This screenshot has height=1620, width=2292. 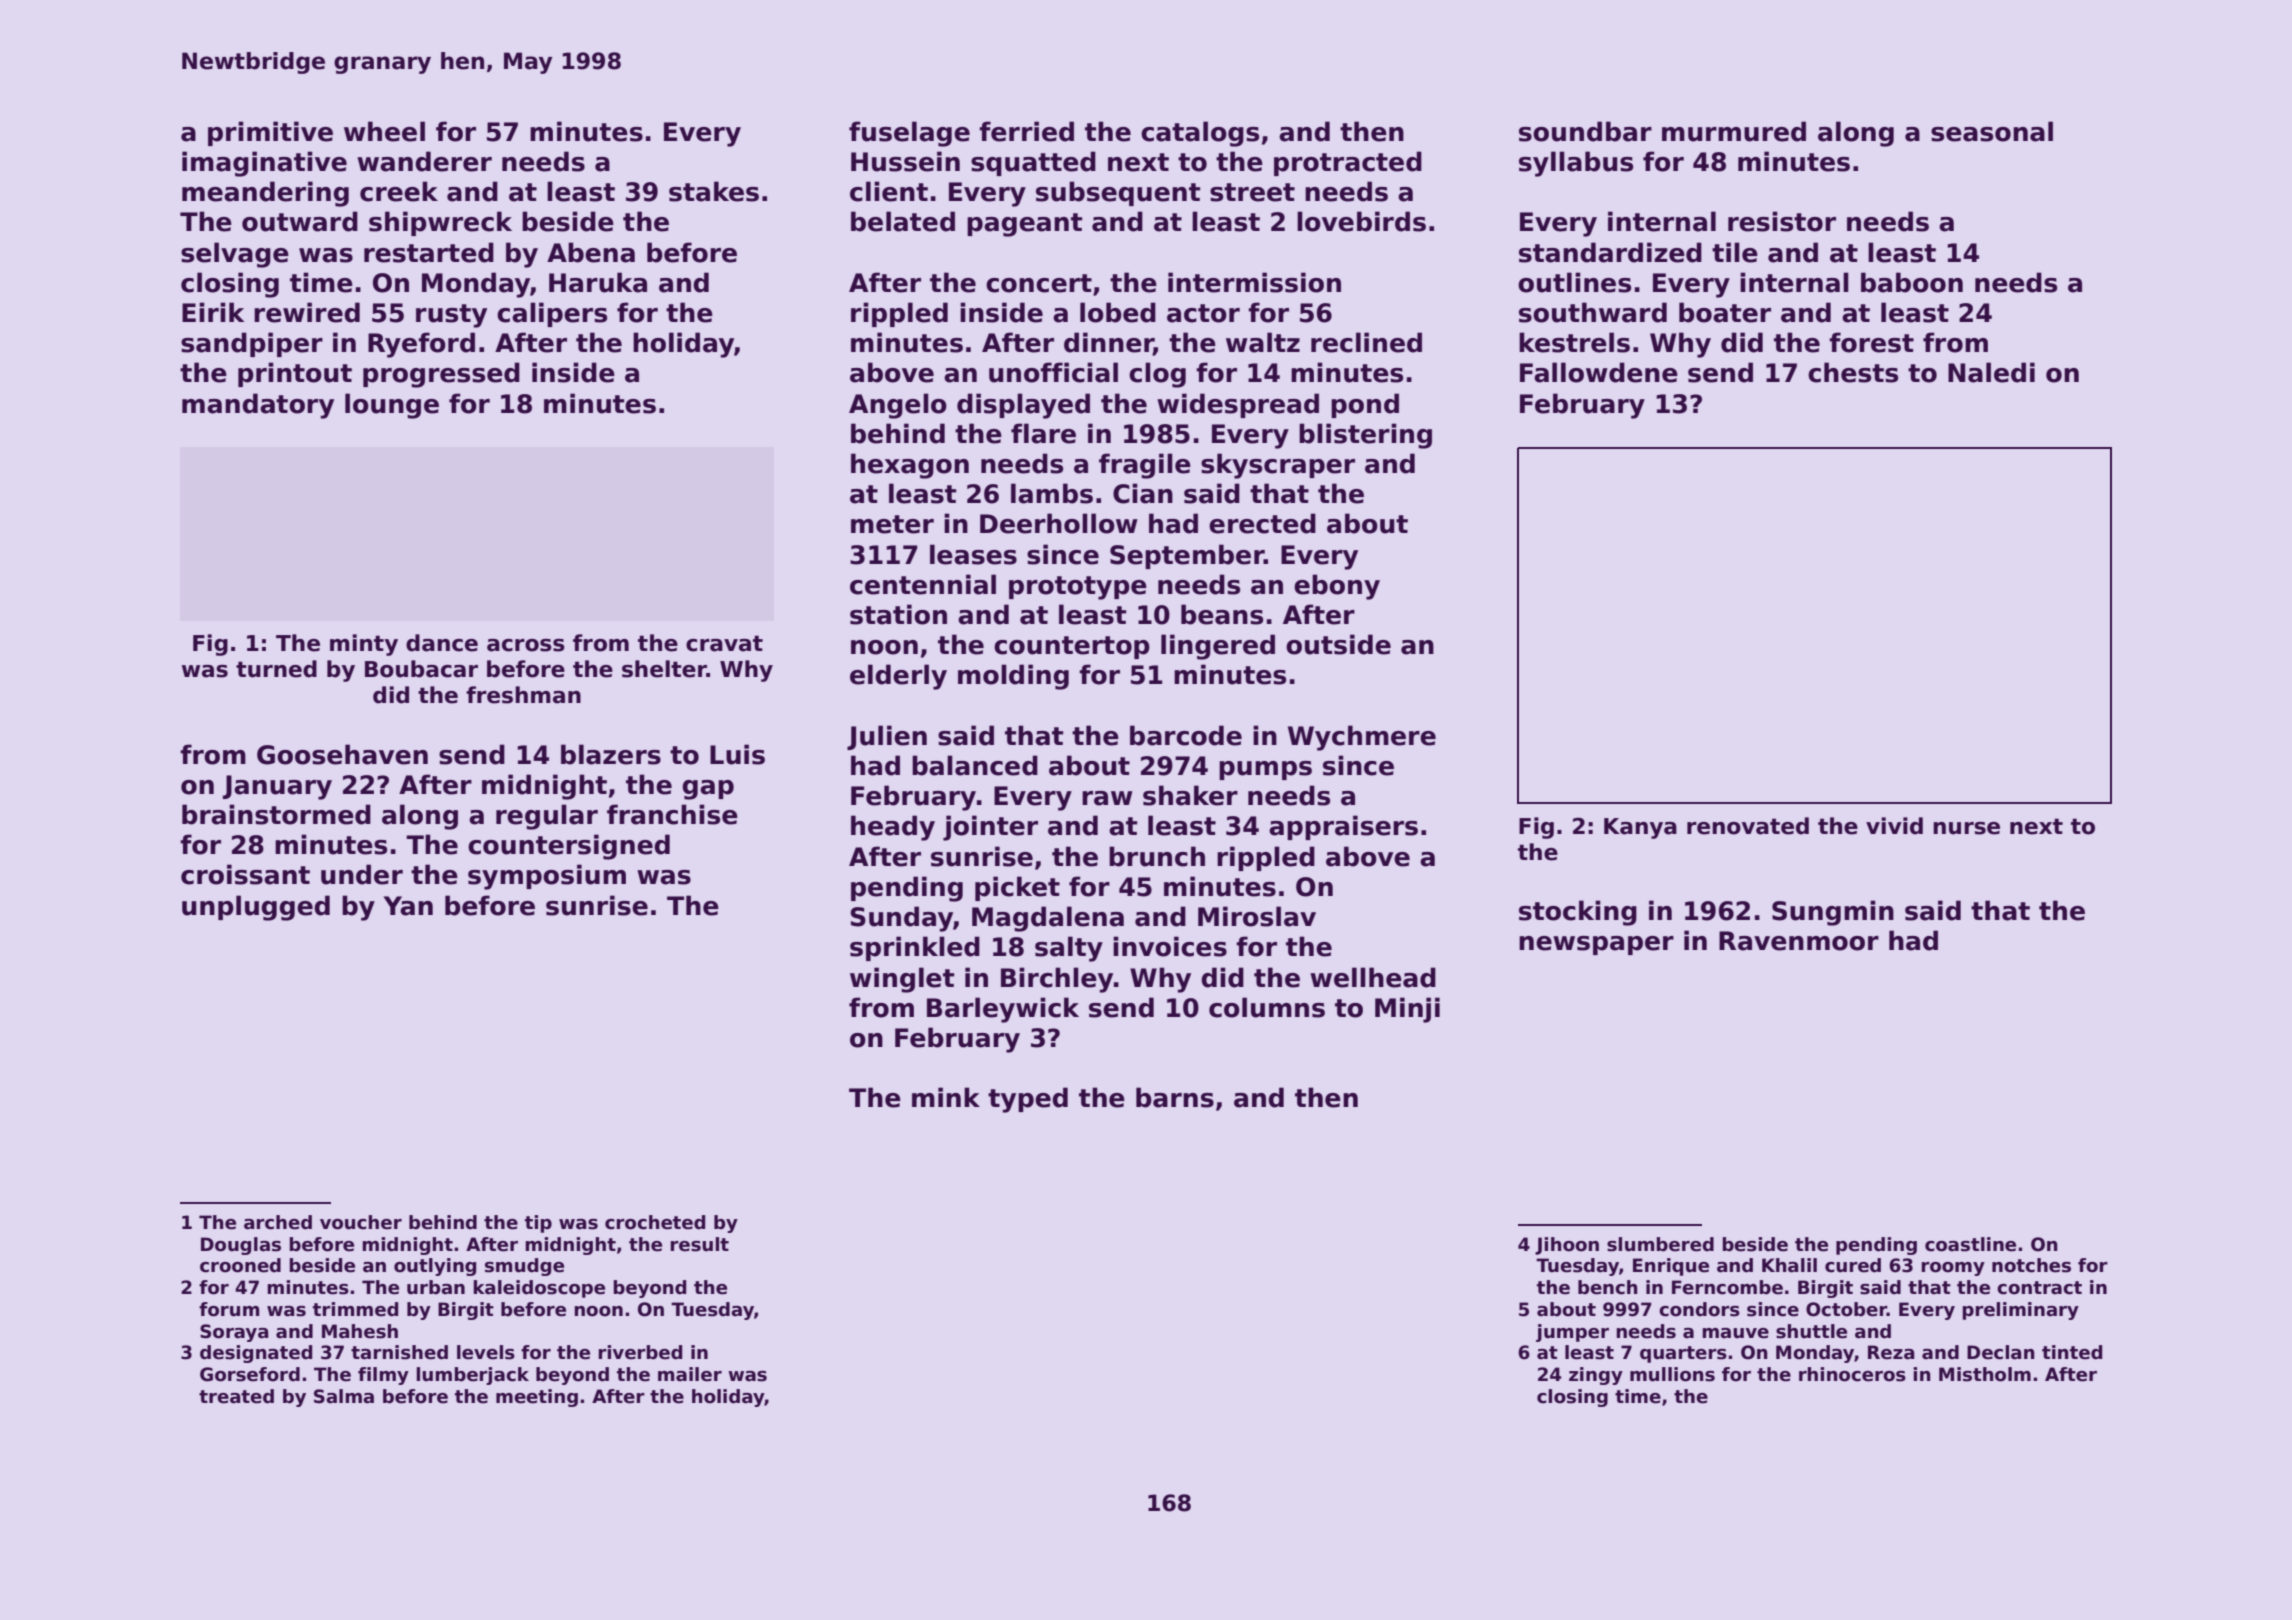 I want to click on Julien, so click(x=887, y=737).
